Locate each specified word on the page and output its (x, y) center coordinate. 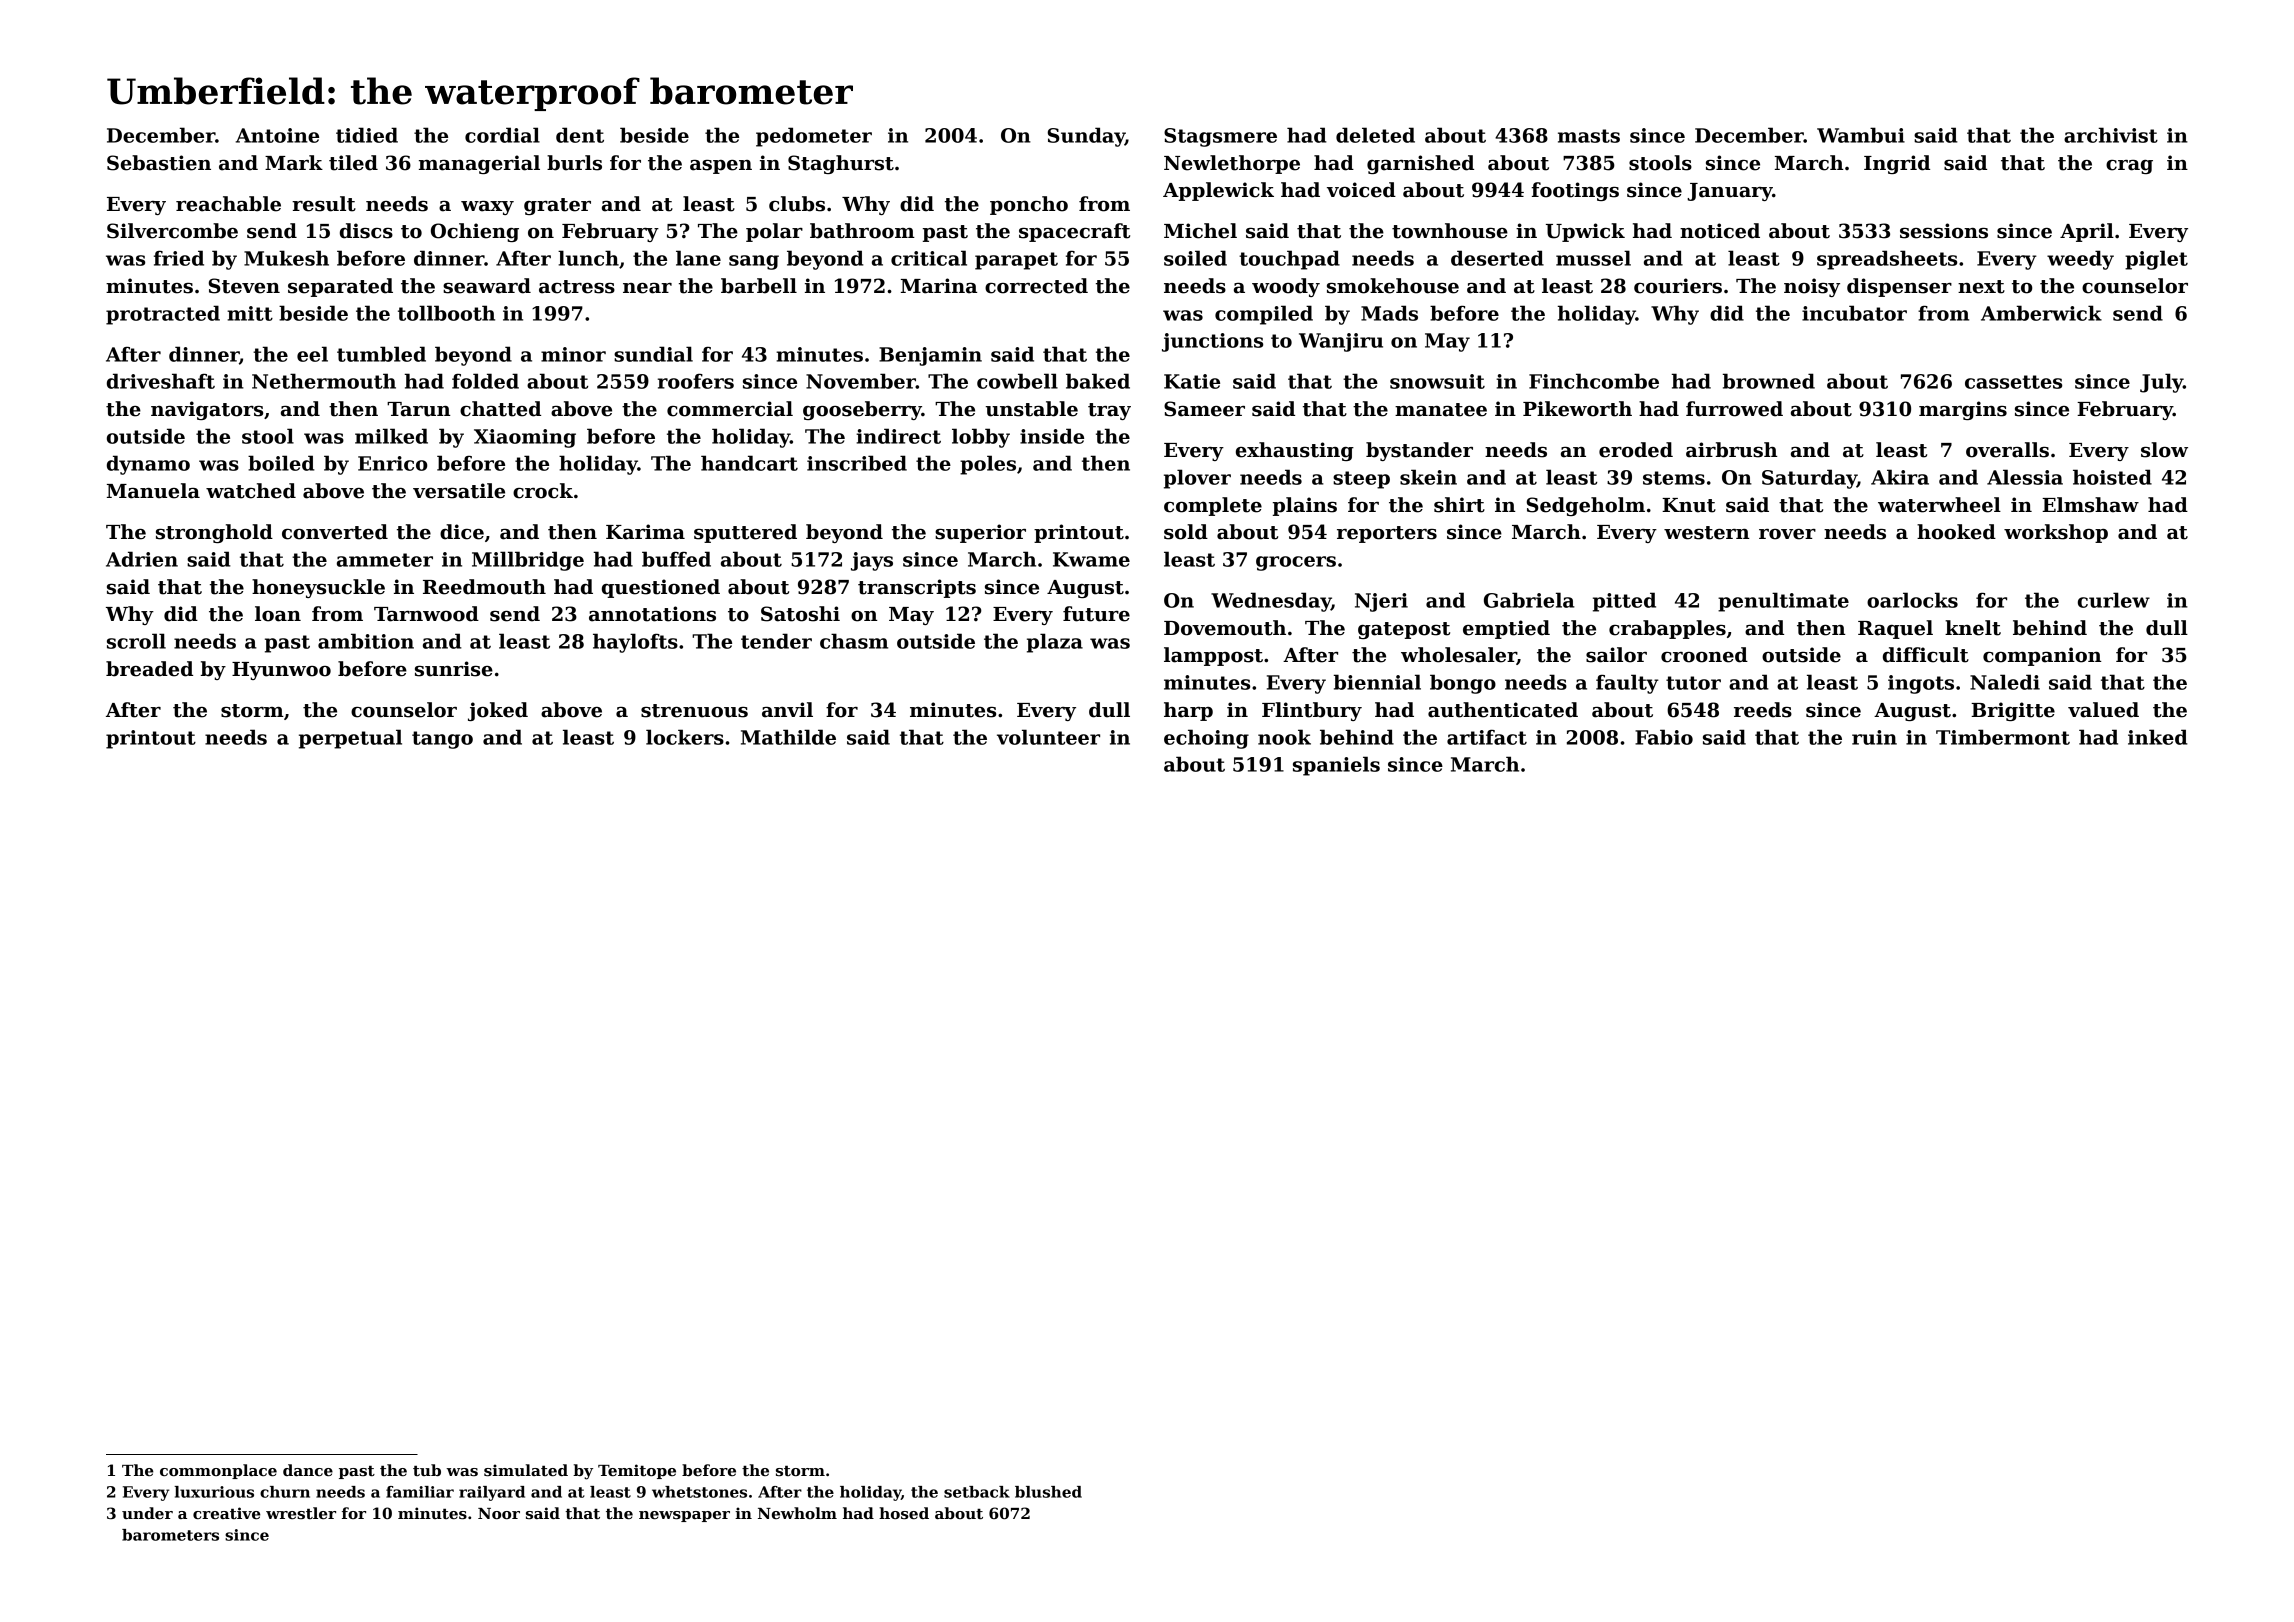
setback (977, 1492)
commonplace (218, 1471)
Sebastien (159, 163)
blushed (1048, 1492)
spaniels (1336, 766)
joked (498, 711)
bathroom (862, 231)
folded (485, 381)
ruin (1874, 737)
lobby (981, 438)
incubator (1854, 313)
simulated (526, 1470)
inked (2158, 737)
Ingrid (1897, 164)
